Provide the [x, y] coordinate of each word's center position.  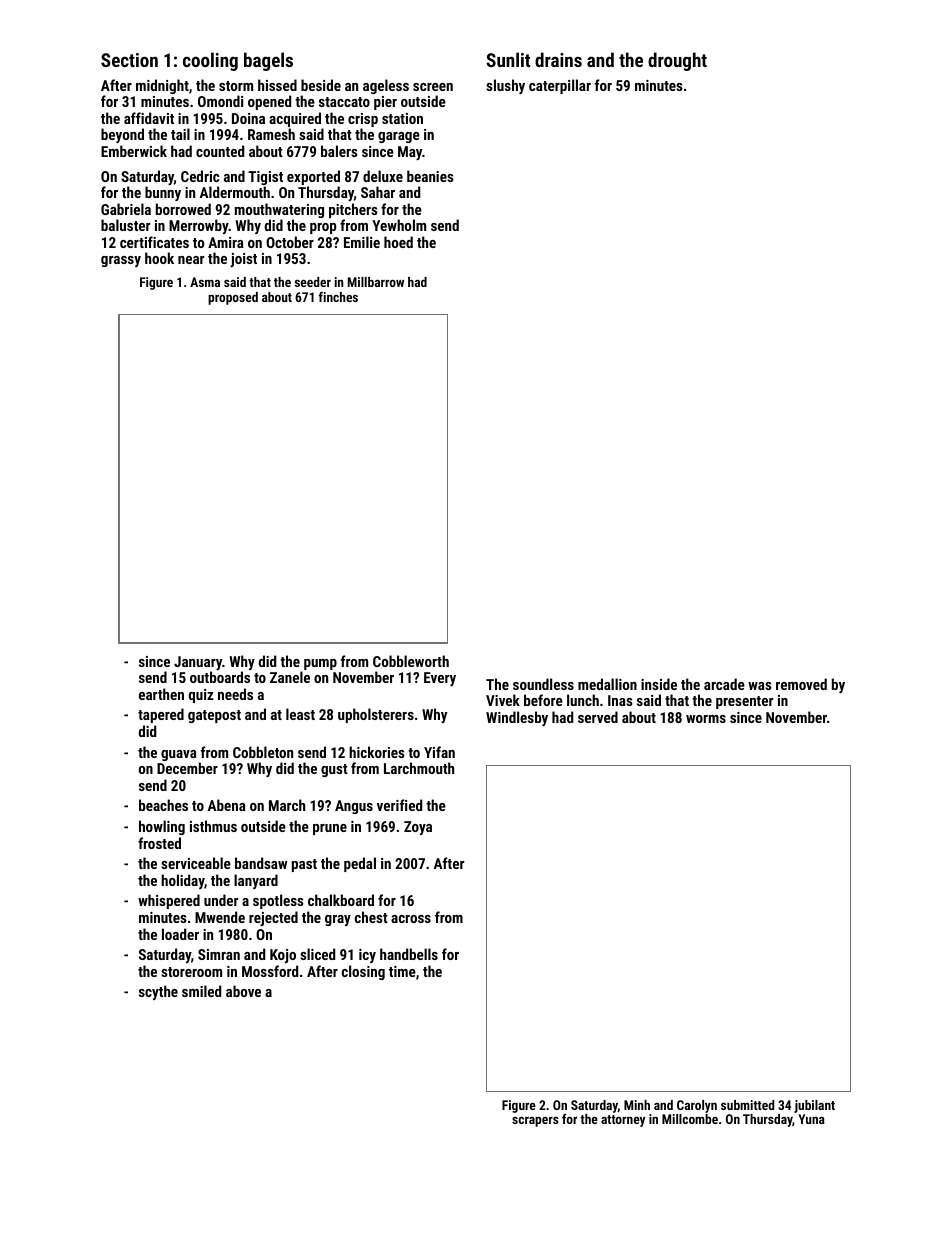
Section [129, 60]
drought [677, 61]
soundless [543, 684]
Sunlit [508, 59]
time [402, 971]
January [198, 663]
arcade [724, 684]
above [243, 991]
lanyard [256, 881]
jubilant [814, 1106]
